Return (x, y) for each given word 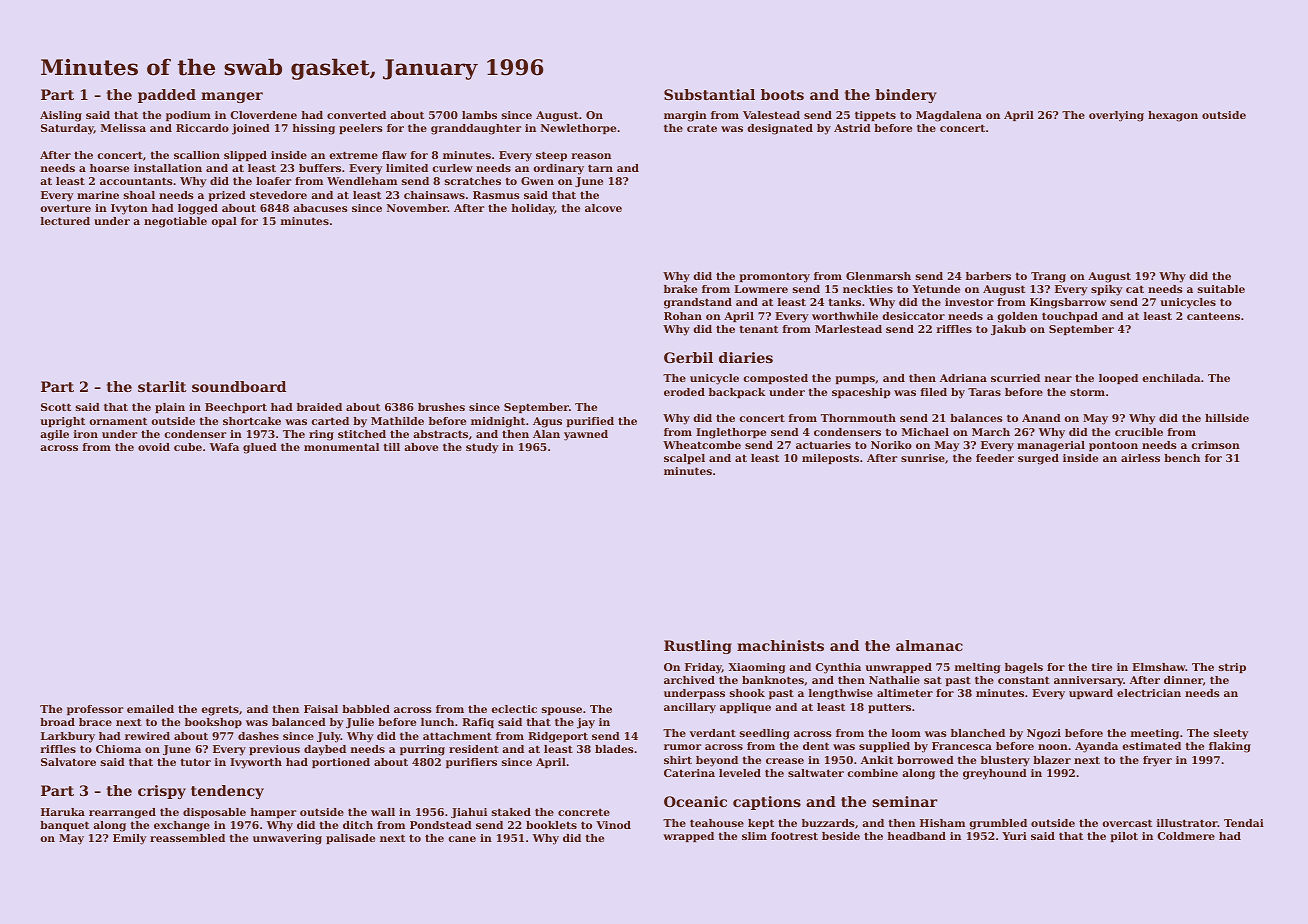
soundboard (239, 386)
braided (319, 407)
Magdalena (949, 116)
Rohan (683, 316)
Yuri (1014, 836)
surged (1038, 459)
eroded (684, 392)
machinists (780, 645)
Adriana (963, 378)
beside (841, 836)
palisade (350, 839)
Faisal (321, 709)
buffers (320, 168)
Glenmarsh (878, 276)
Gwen (537, 181)
